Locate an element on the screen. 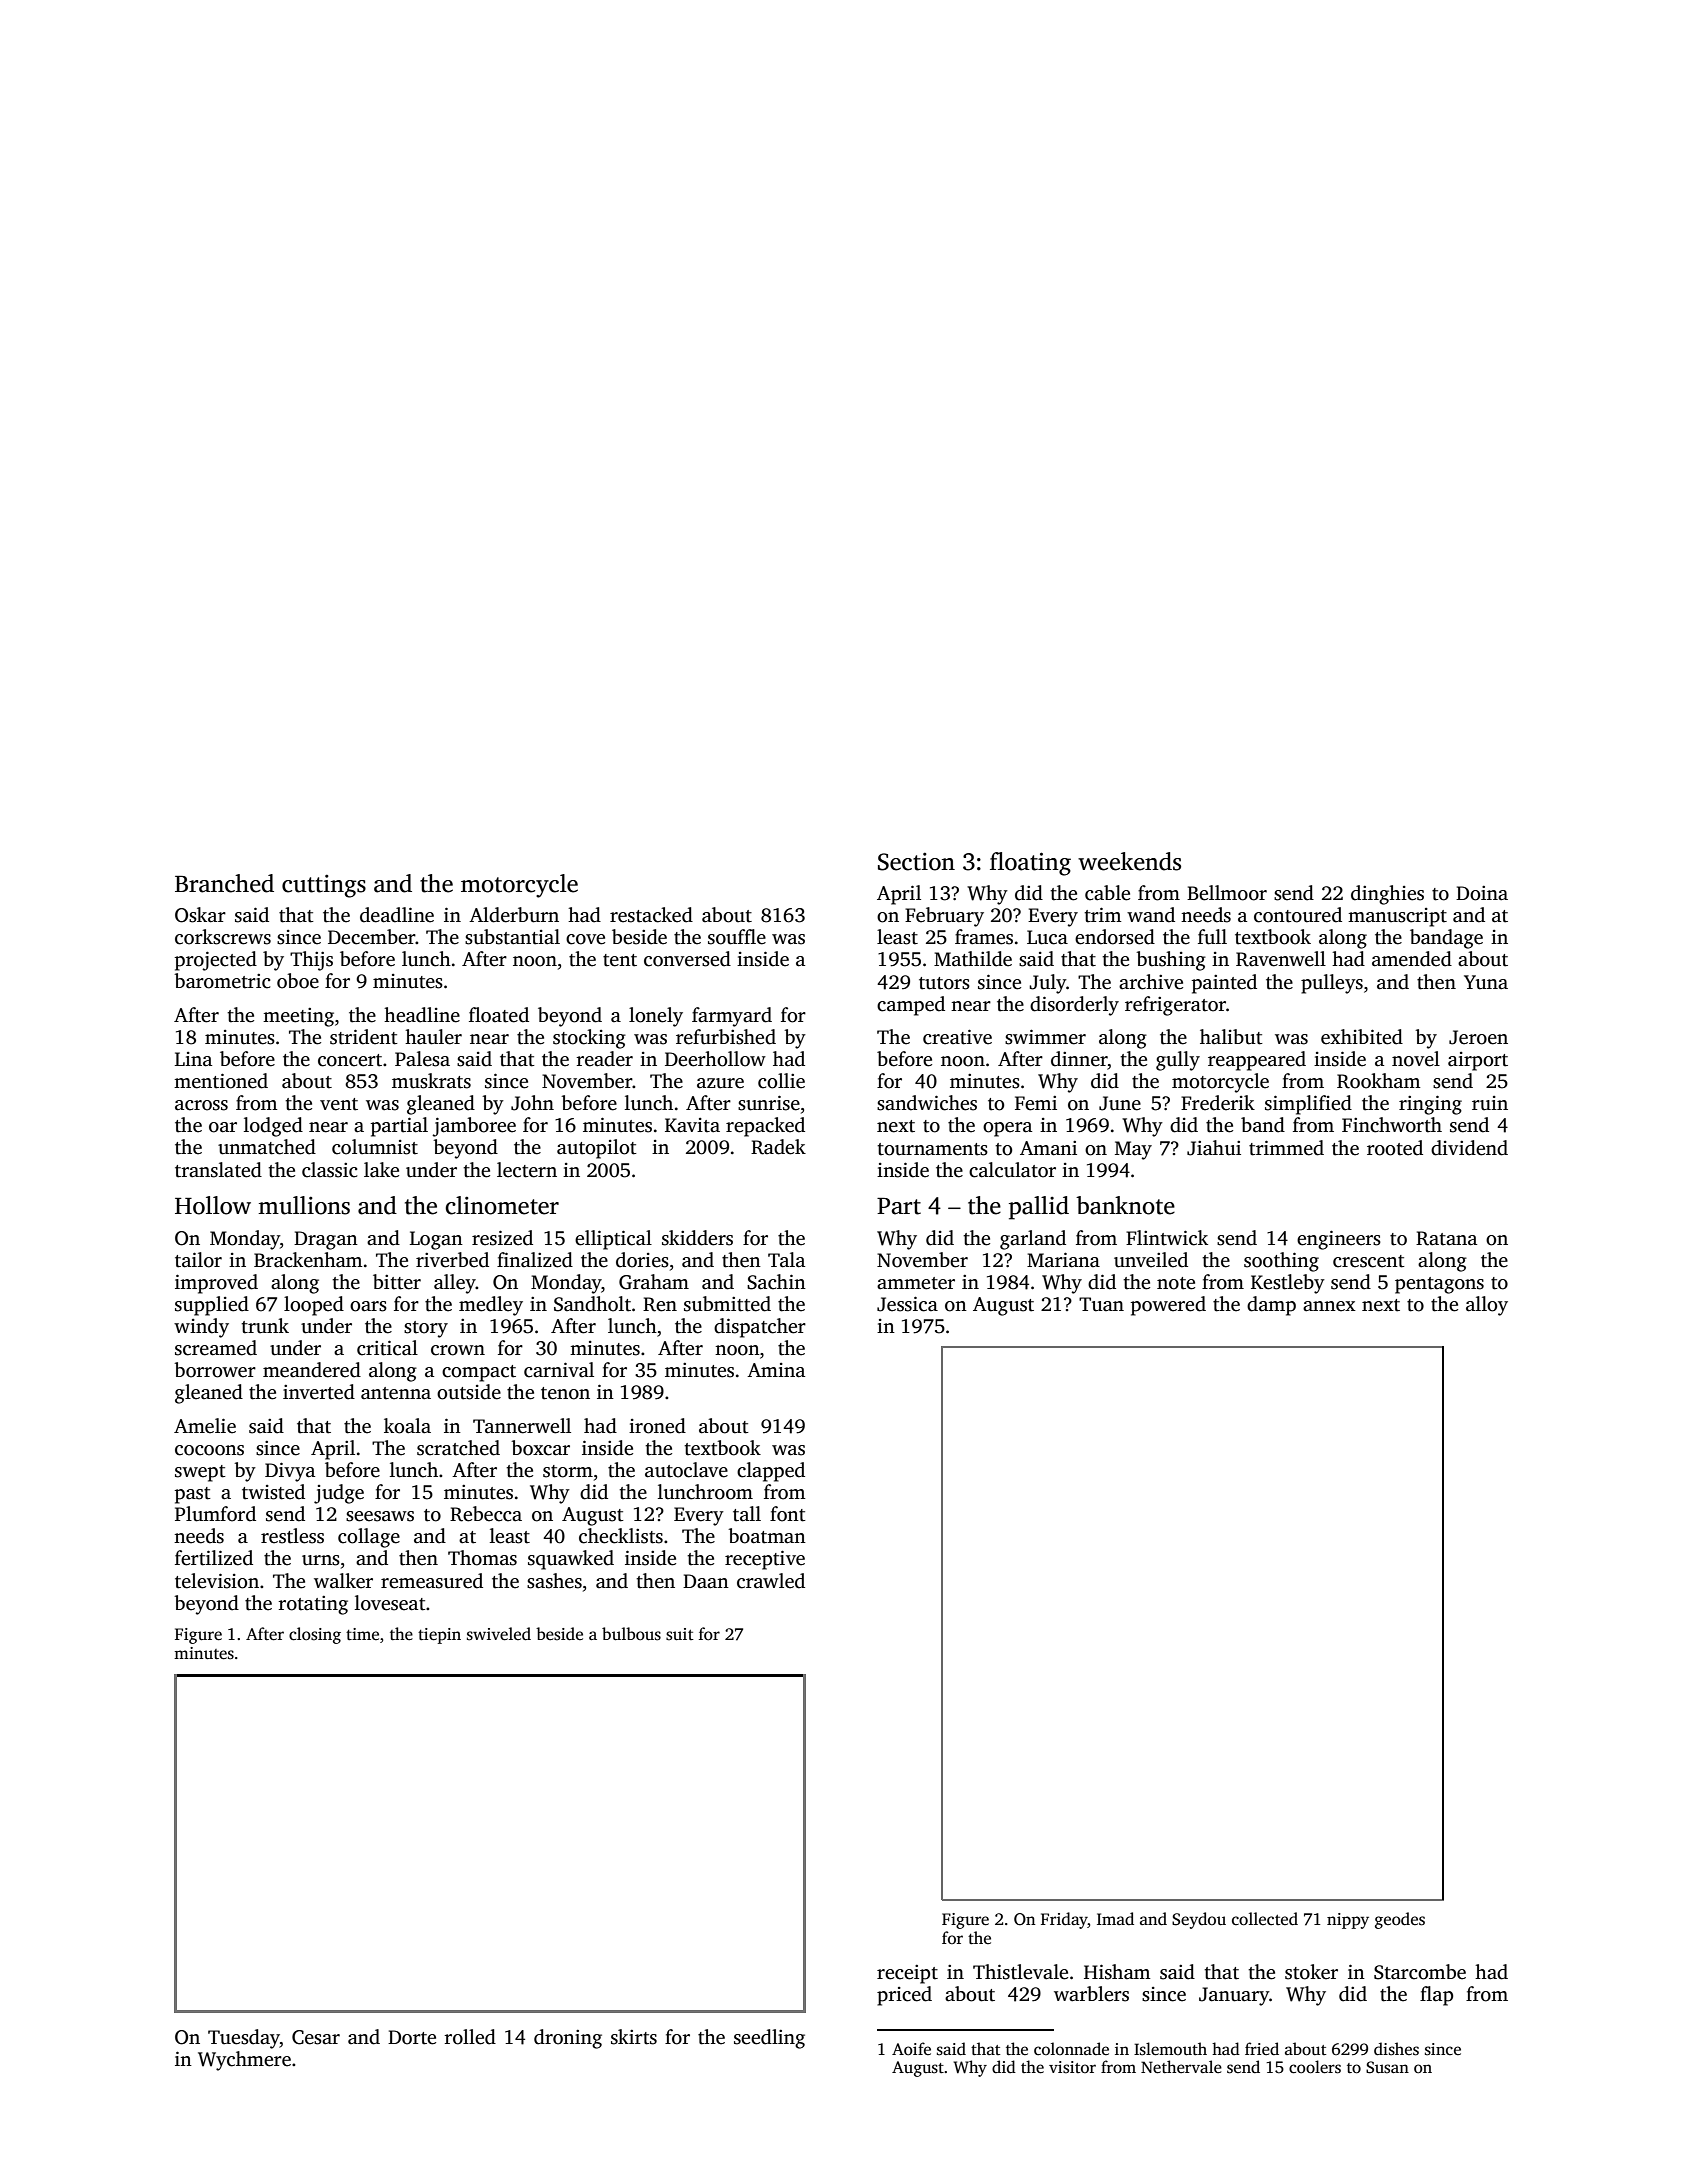 Image resolution: width=1683 pixels, height=2178 pixels. crawled is located at coordinates (771, 1581).
